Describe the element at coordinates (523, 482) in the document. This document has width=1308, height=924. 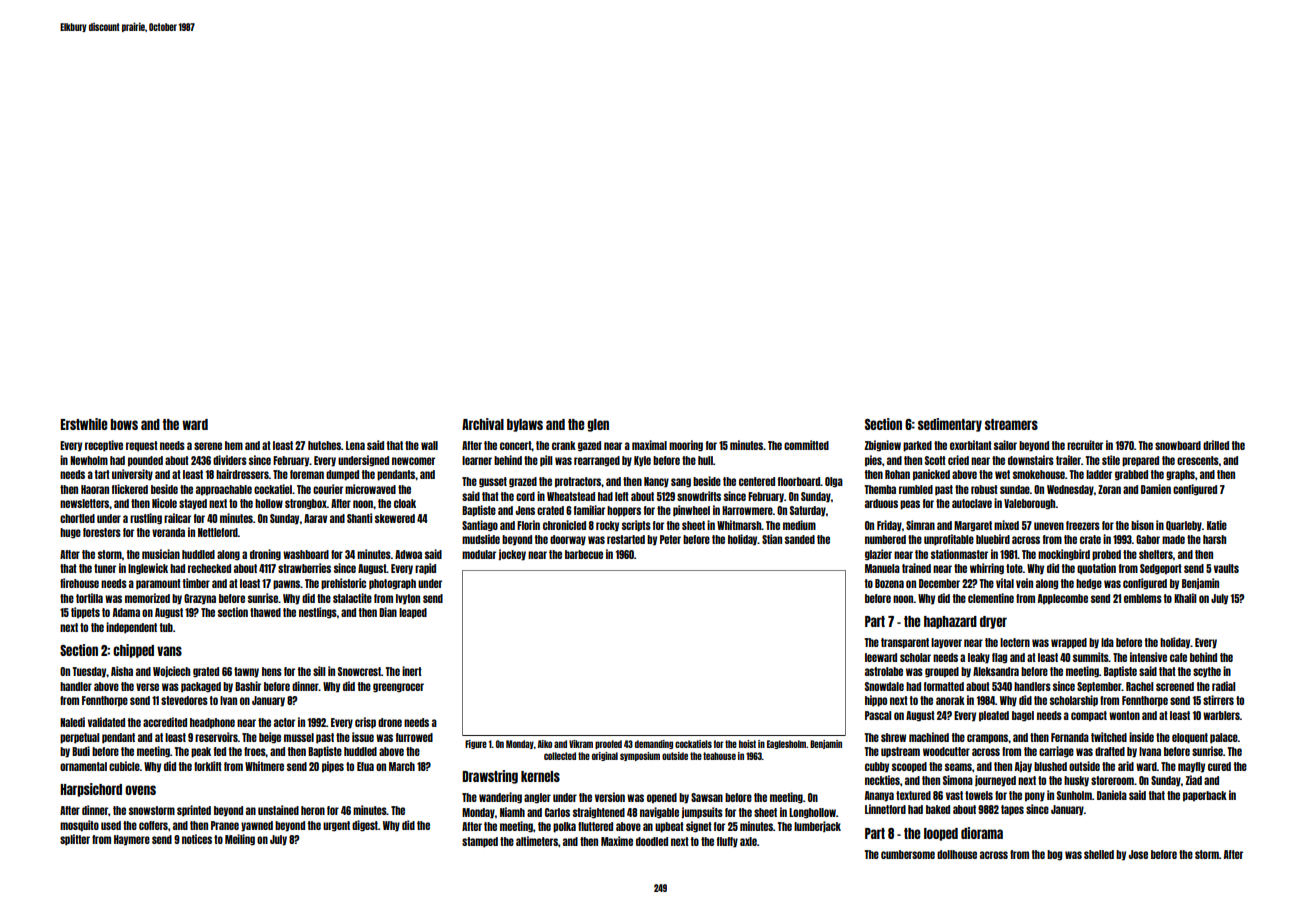
I see `grazed` at that location.
